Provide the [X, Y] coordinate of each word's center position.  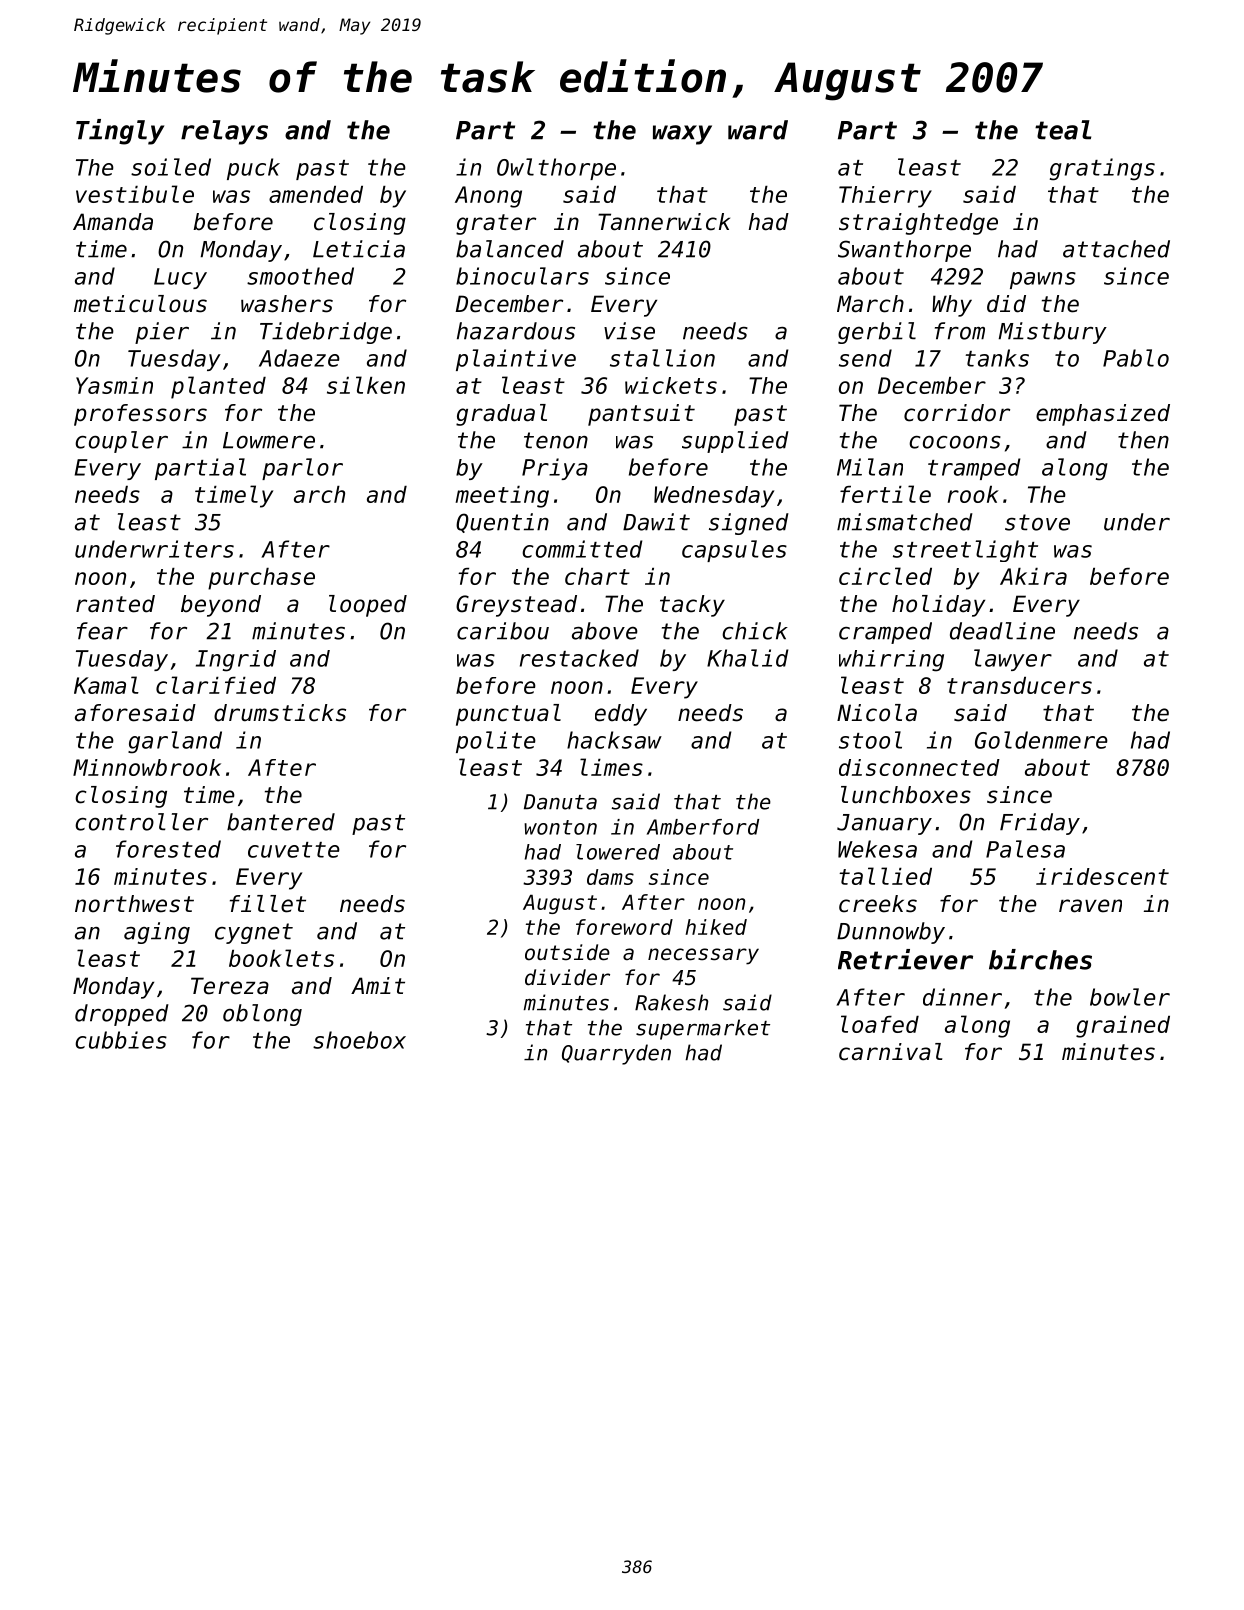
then [1143, 440]
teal [1063, 130]
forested [168, 849]
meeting [502, 497]
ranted [115, 604]
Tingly [120, 132]
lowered [618, 852]
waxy [682, 135]
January [884, 824]
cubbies [121, 1040]
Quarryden [616, 1054]
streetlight [965, 551]
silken [366, 385]
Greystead [516, 606]
